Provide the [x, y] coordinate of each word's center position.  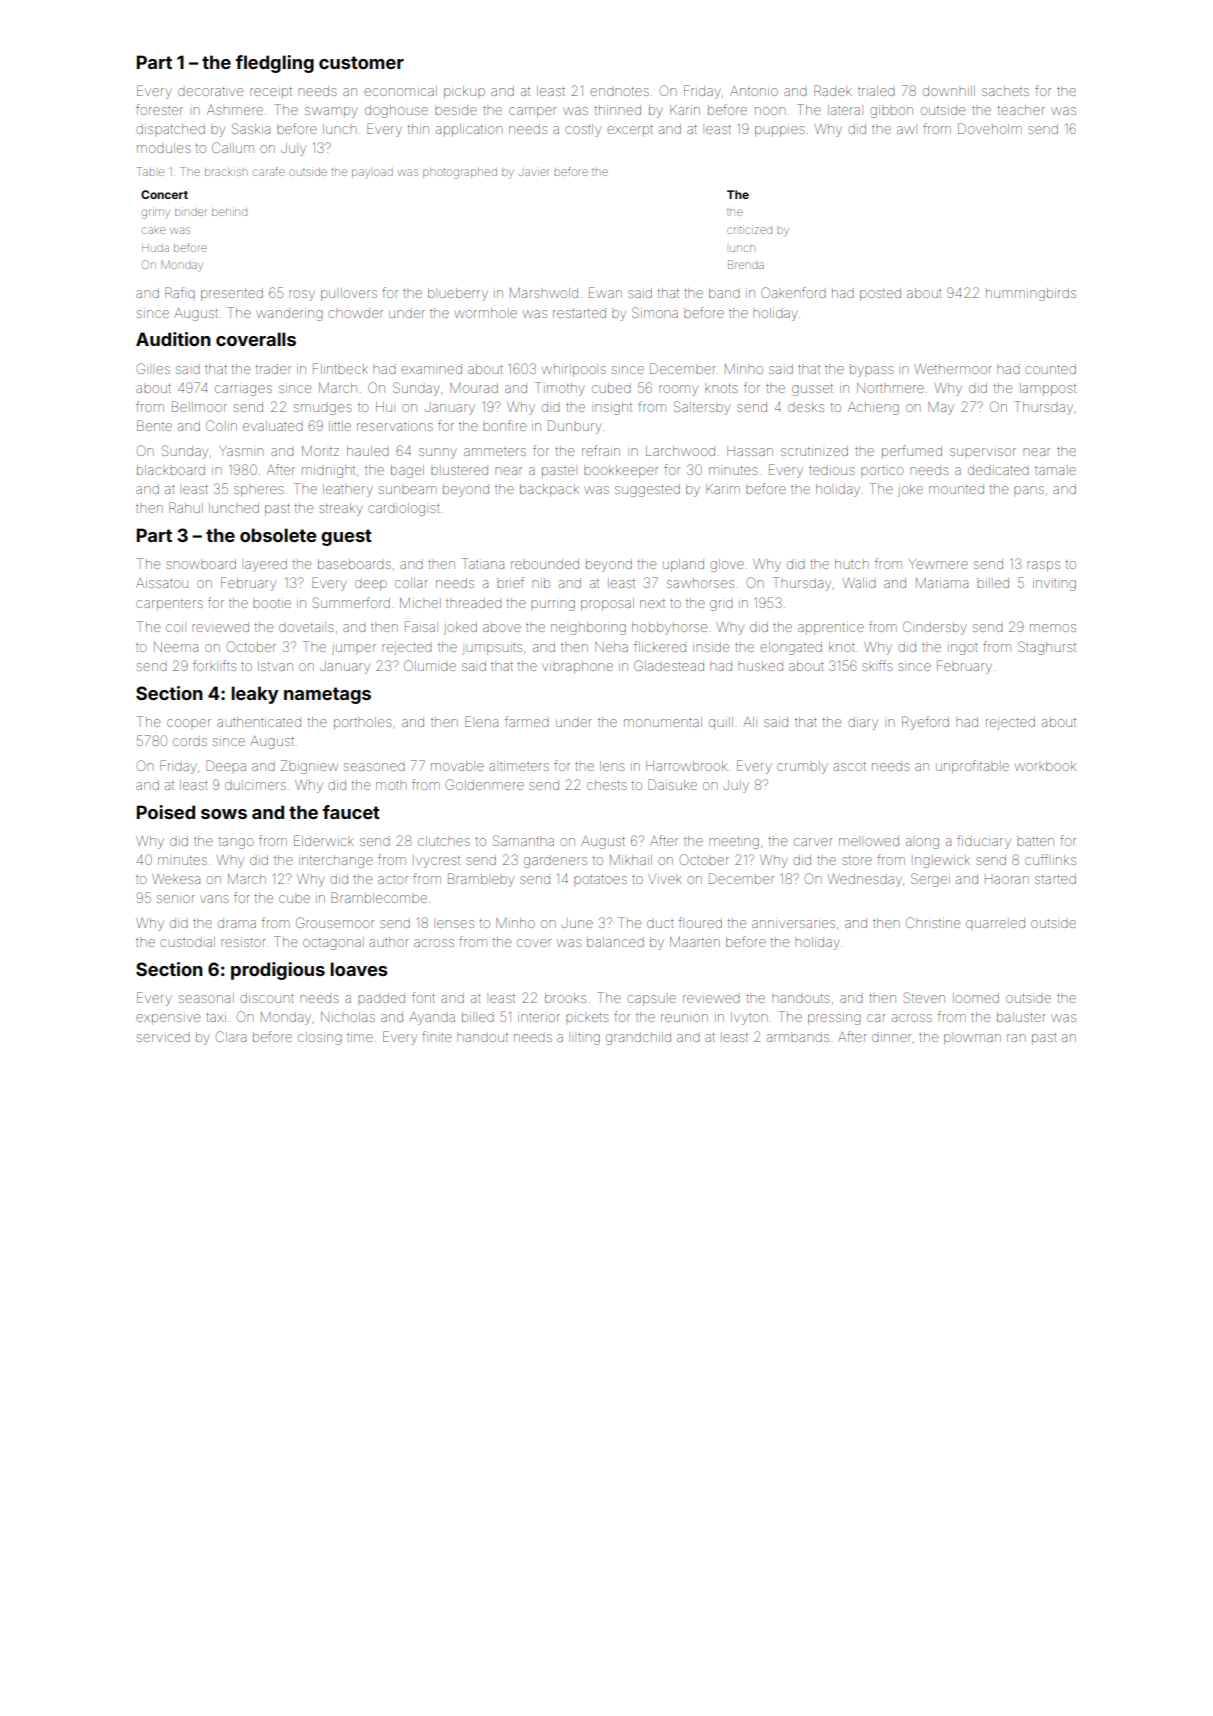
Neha [611, 647]
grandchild [638, 1038]
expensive [168, 1019]
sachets [1005, 91]
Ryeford [925, 723]
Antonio [754, 91]
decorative [211, 91]
